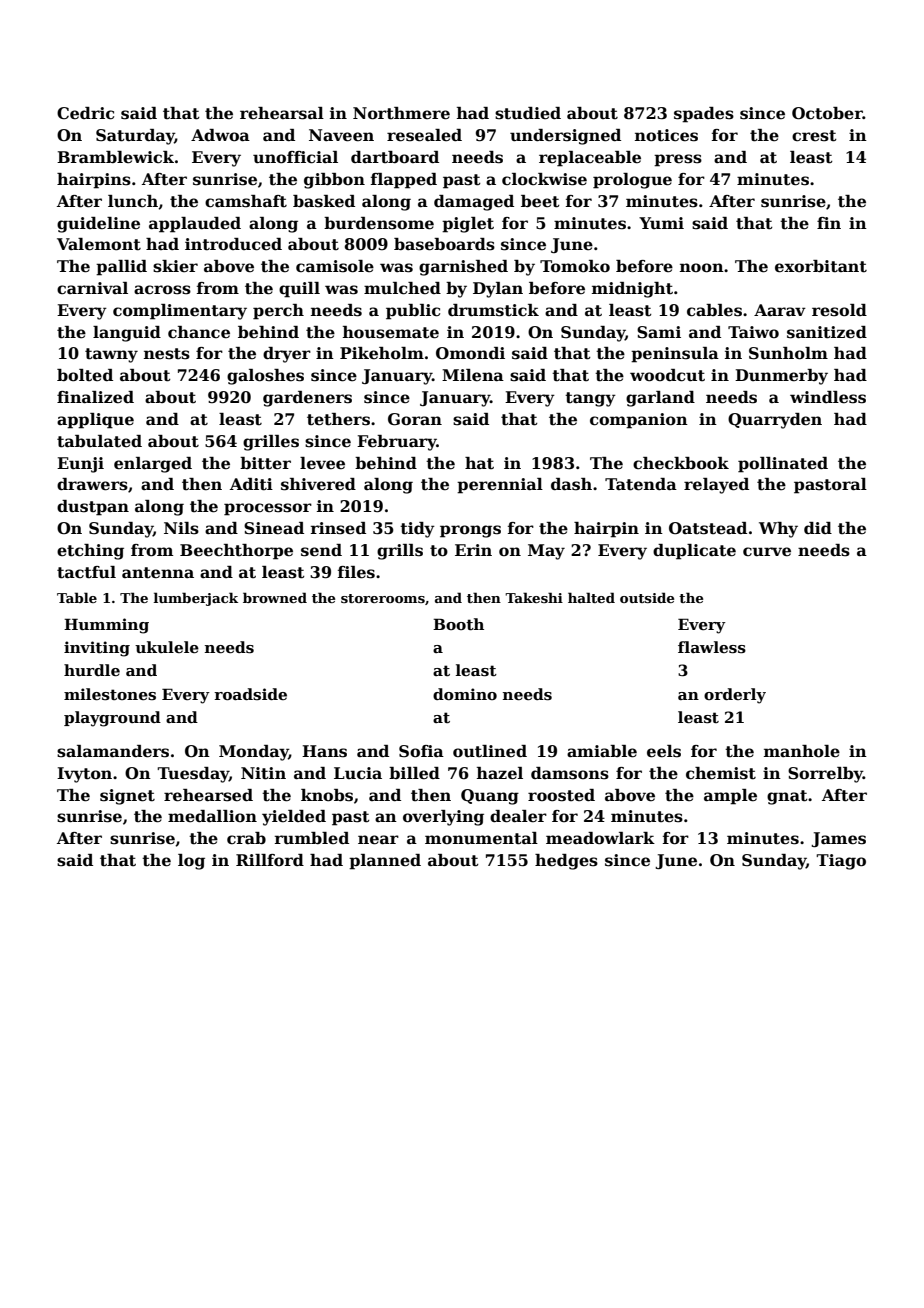 This image has height=1308, width=924. What do you see at coordinates (788, 353) in the image?
I see `Sunholm` at bounding box center [788, 353].
